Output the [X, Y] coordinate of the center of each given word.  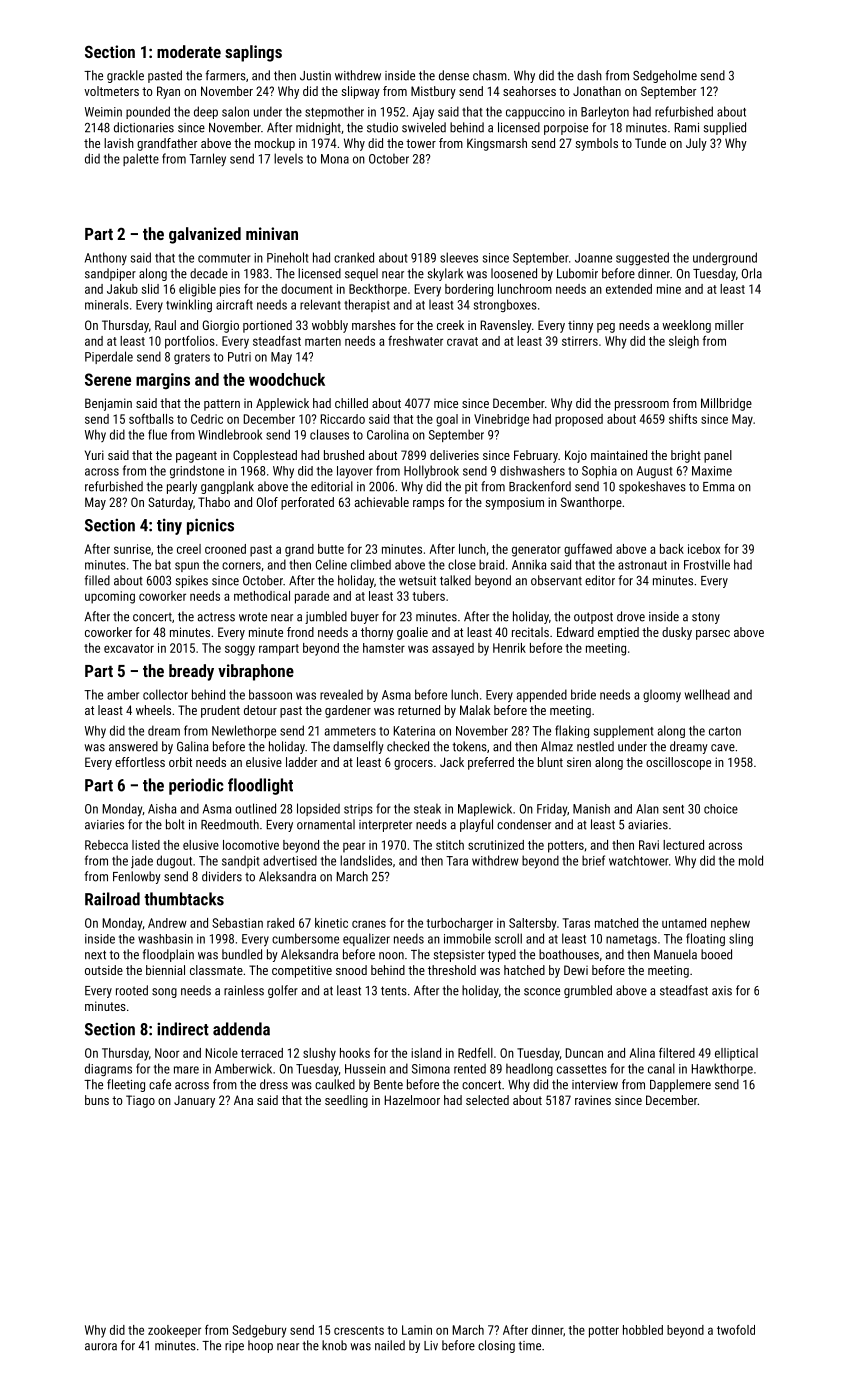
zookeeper [174, 1331]
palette [141, 159]
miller [729, 325]
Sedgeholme [665, 76]
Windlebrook [230, 434]
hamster [384, 648]
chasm [490, 75]
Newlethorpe [244, 731]
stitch [450, 845]
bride [583, 694]
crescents [359, 1330]
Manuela [675, 954]
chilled [351, 403]
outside [104, 970]
